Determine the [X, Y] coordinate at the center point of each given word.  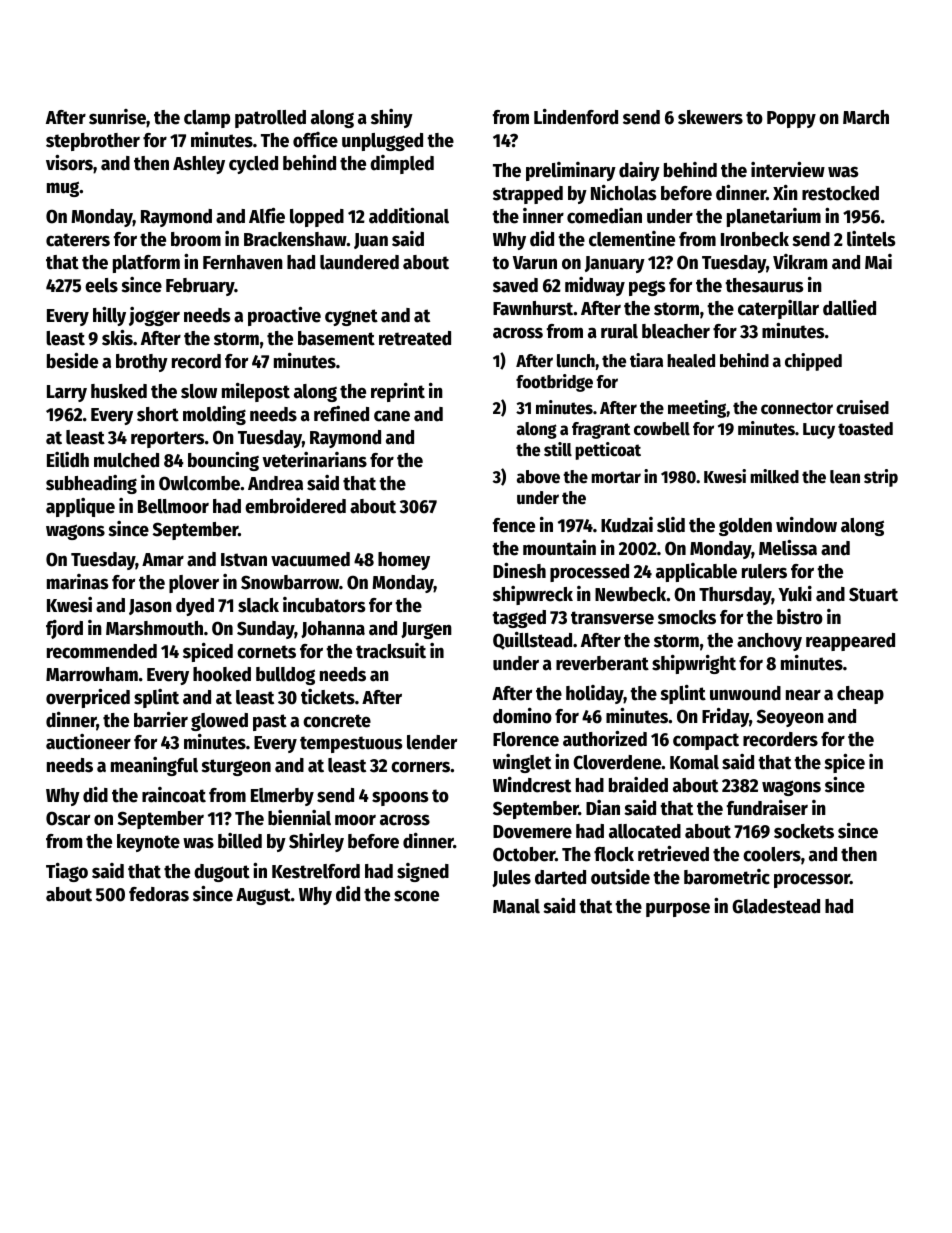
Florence [526, 739]
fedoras [159, 894]
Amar [163, 560]
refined [341, 414]
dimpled [402, 164]
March [866, 117]
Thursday [735, 596]
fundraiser [767, 808]
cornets [266, 652]
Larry [67, 393]
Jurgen [426, 630]
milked [774, 476]
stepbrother [93, 142]
